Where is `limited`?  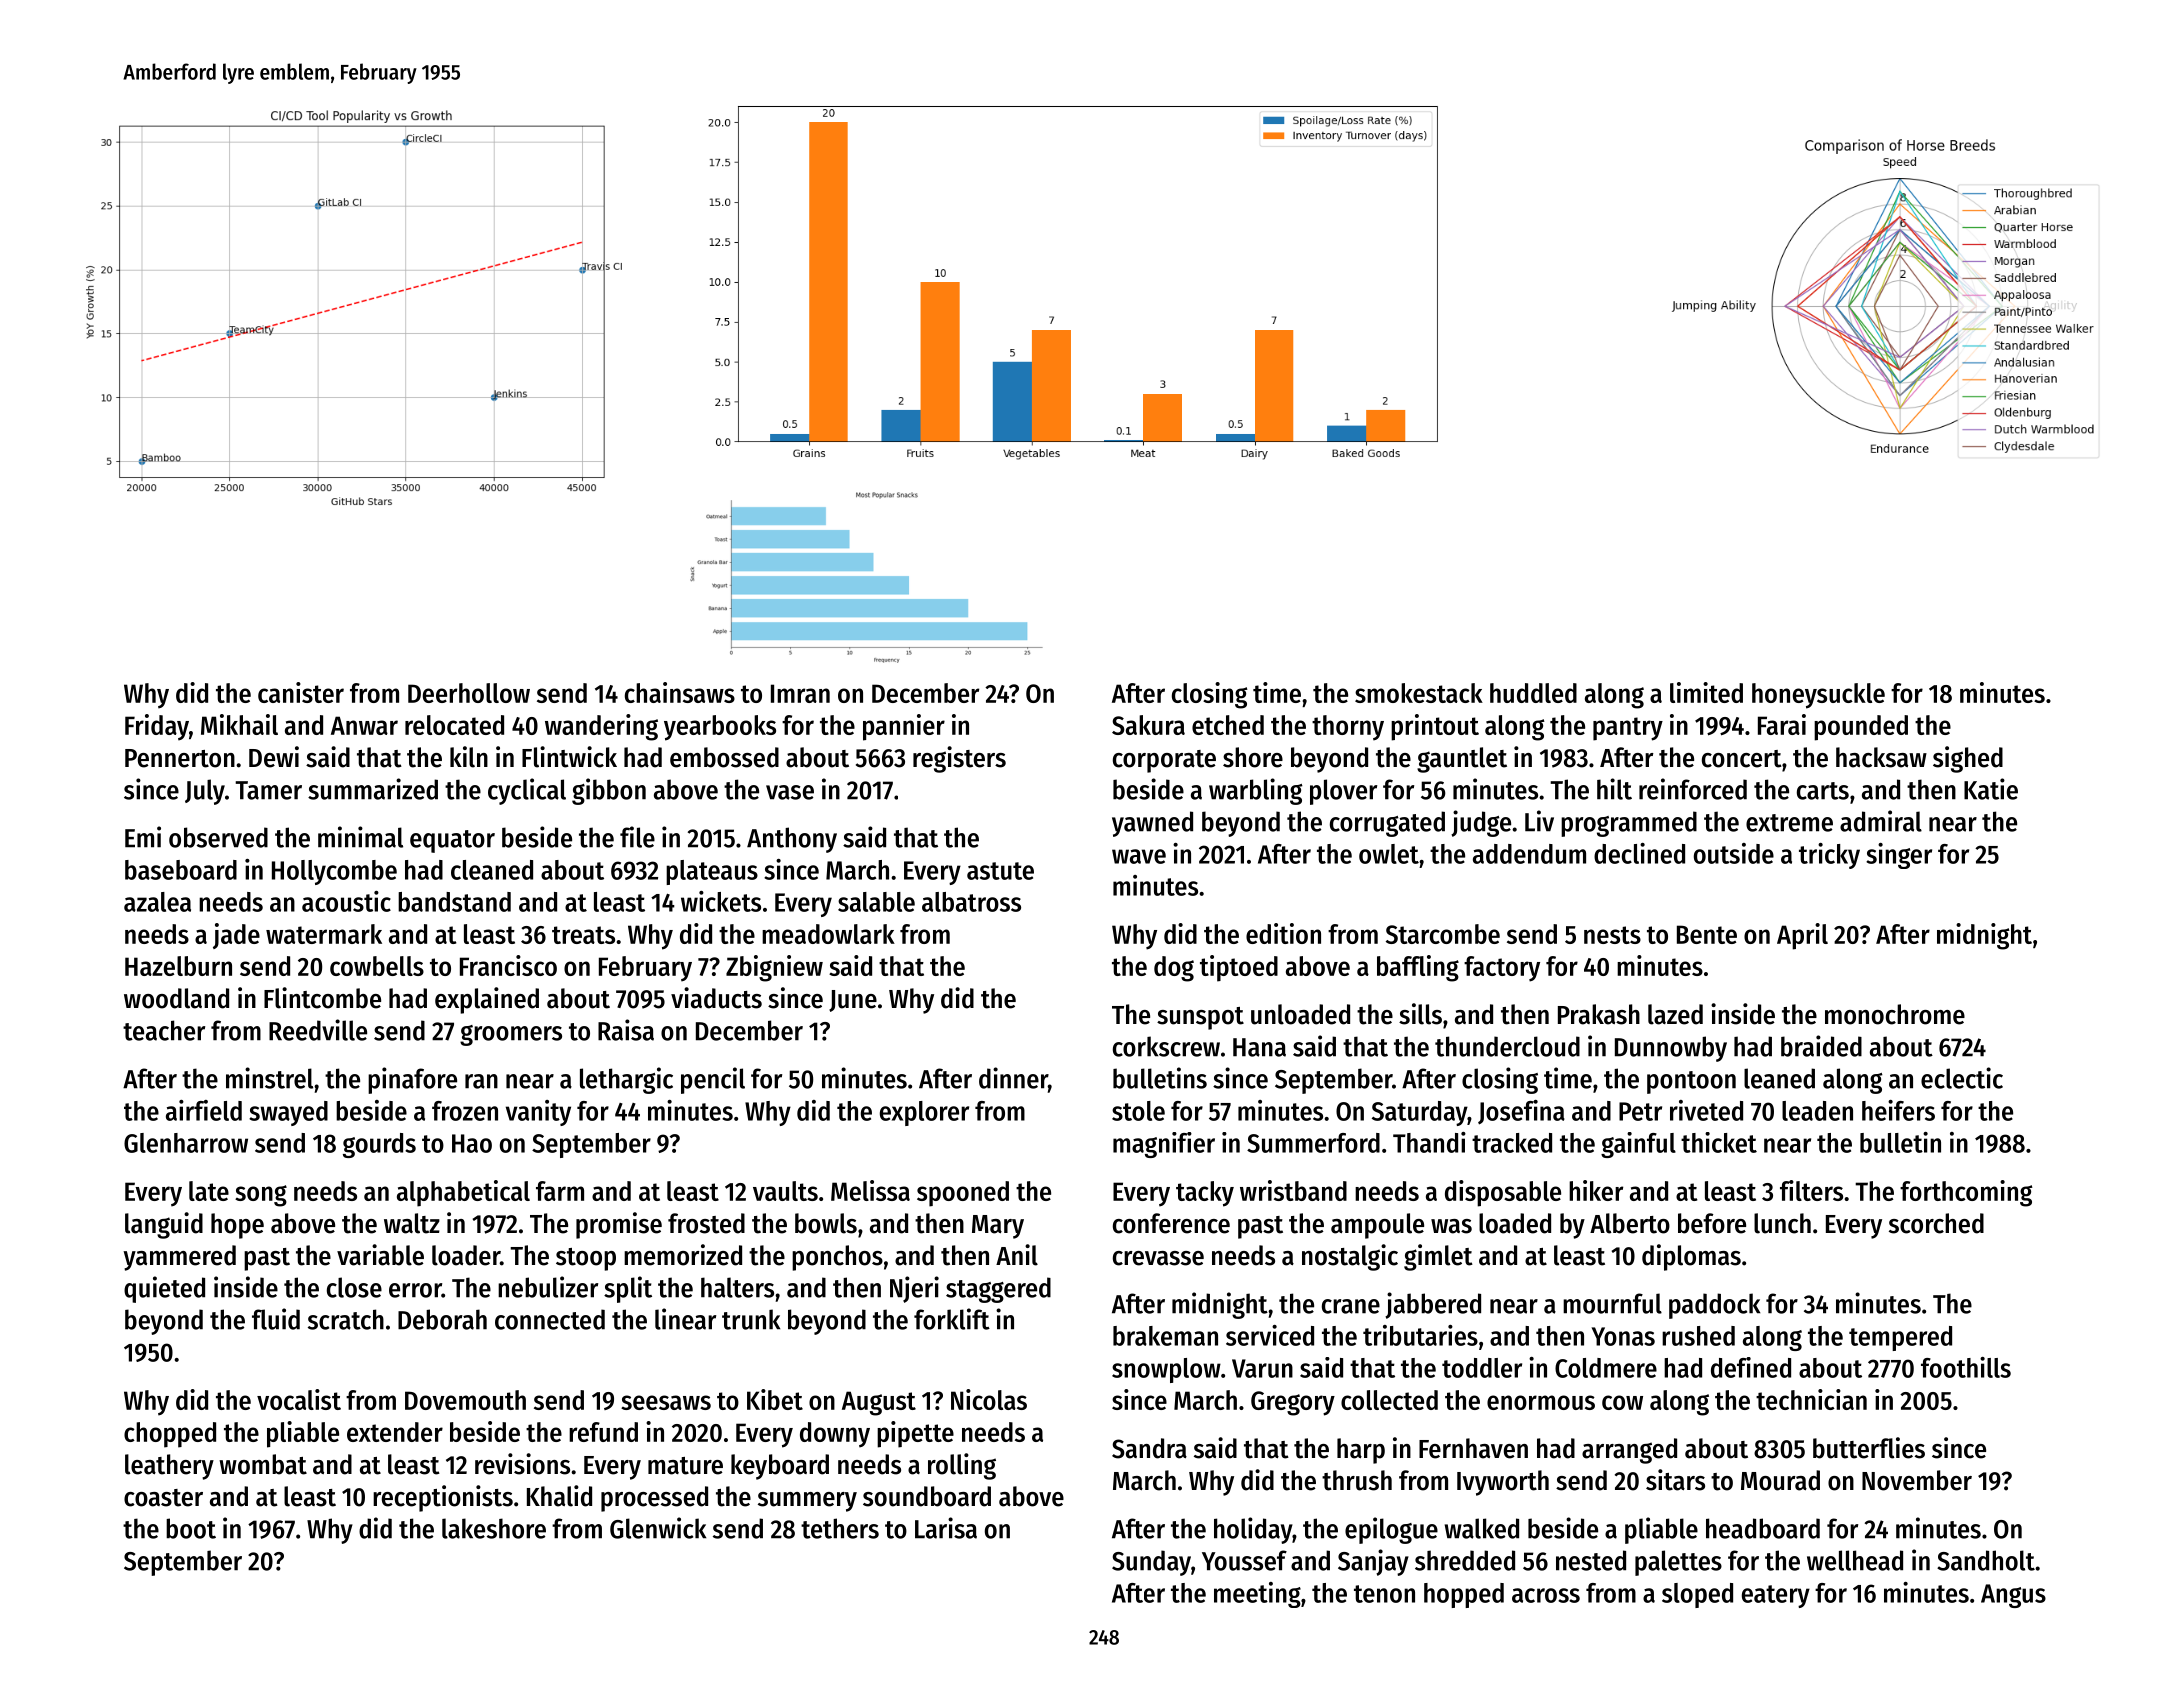 limited is located at coordinates (1706, 692).
